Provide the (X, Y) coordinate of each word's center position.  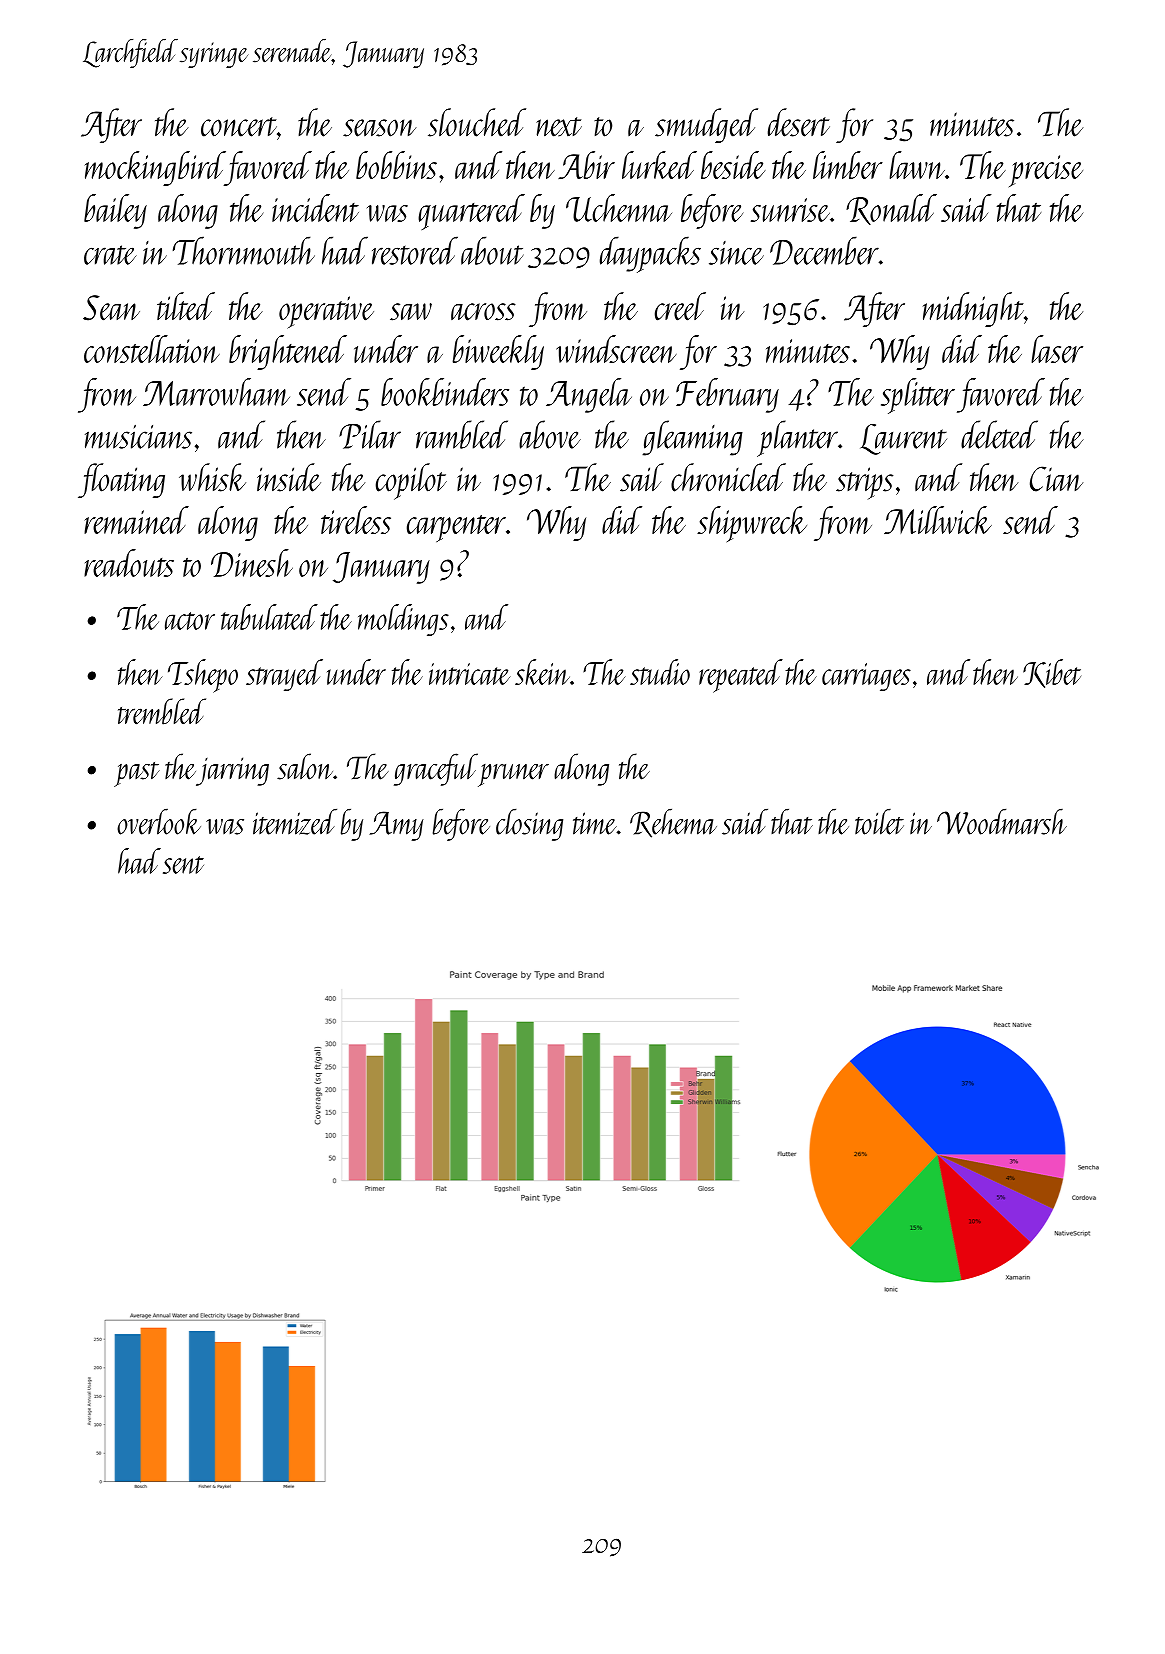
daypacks (650, 254)
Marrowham (216, 392)
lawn (917, 165)
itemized (295, 821)
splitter (918, 396)
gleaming (692, 438)
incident (315, 208)
